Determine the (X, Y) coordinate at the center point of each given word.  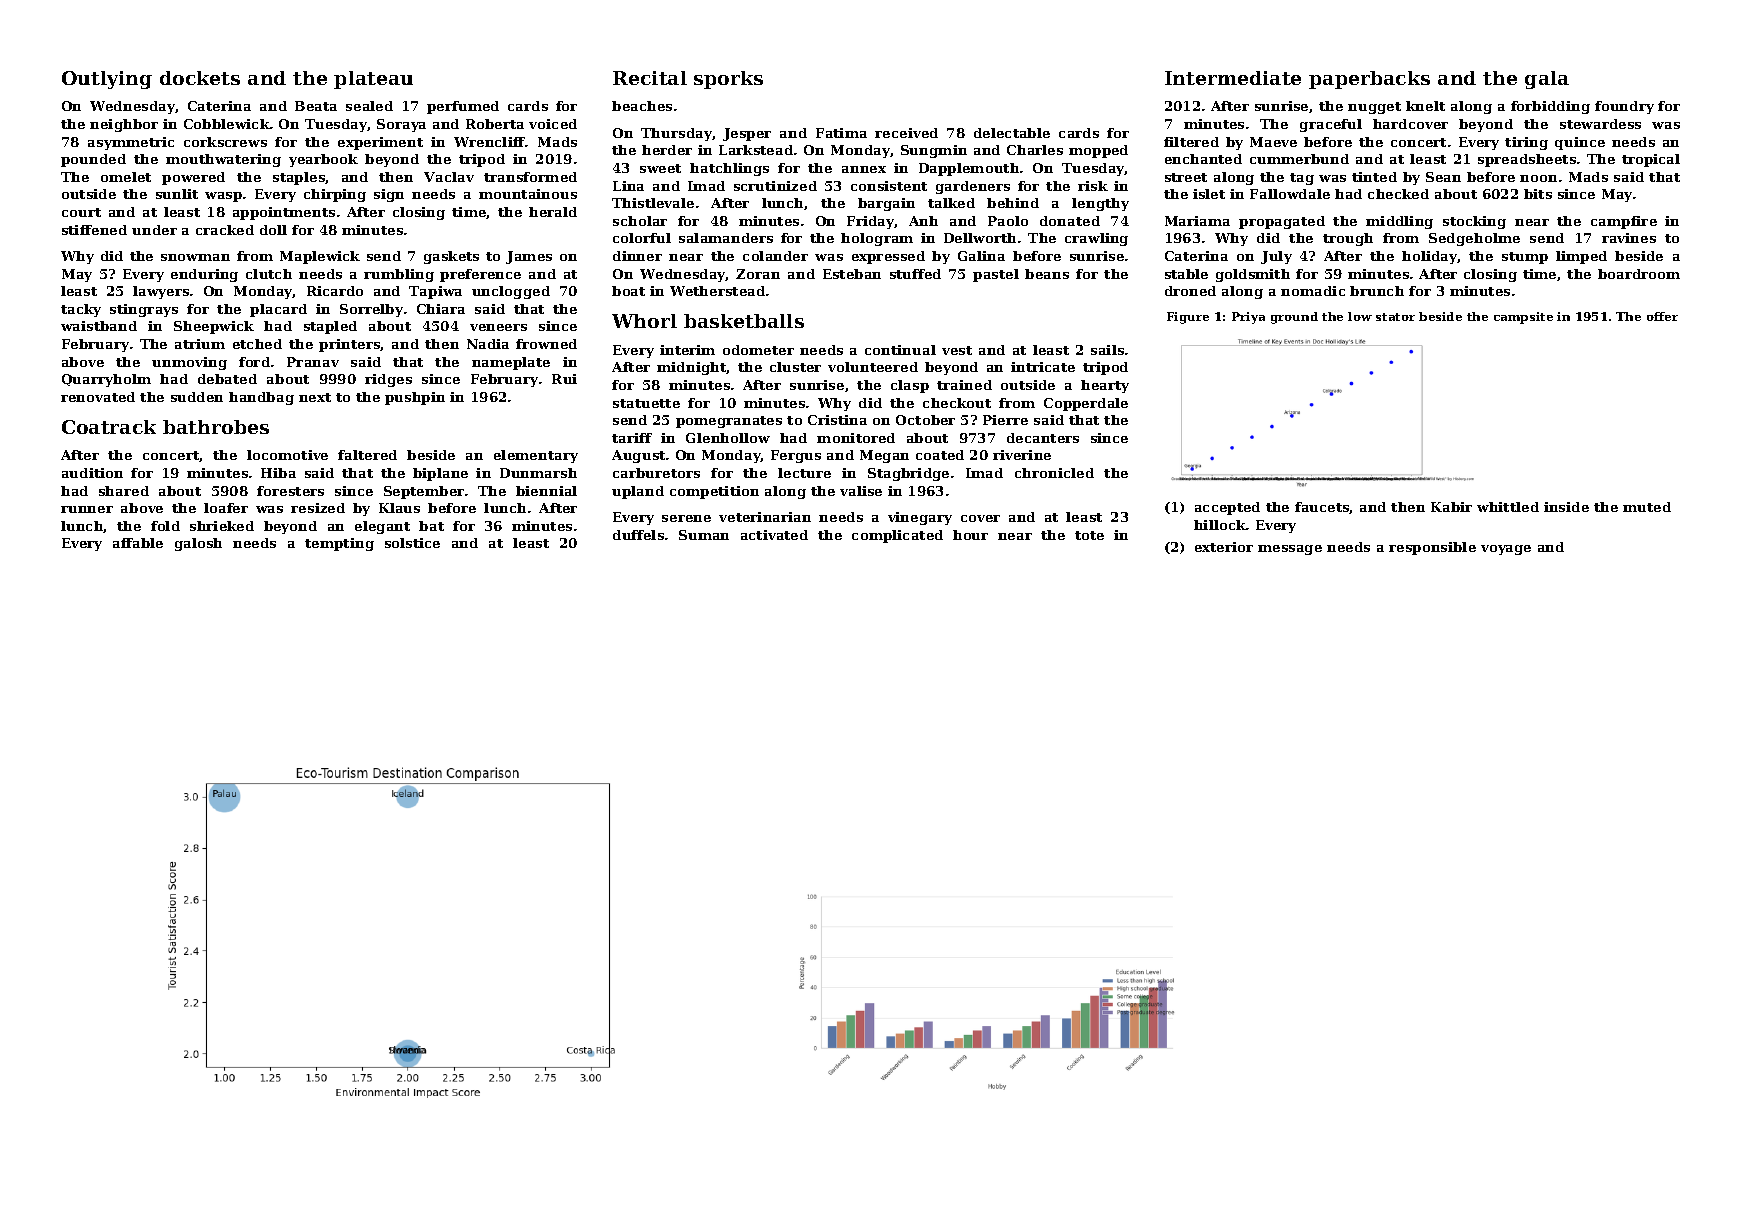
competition (714, 492)
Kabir (1451, 507)
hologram (877, 239)
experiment (380, 143)
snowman (195, 257)
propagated (1282, 222)
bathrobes (216, 427)
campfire (1624, 222)
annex (864, 169)
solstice (412, 543)
